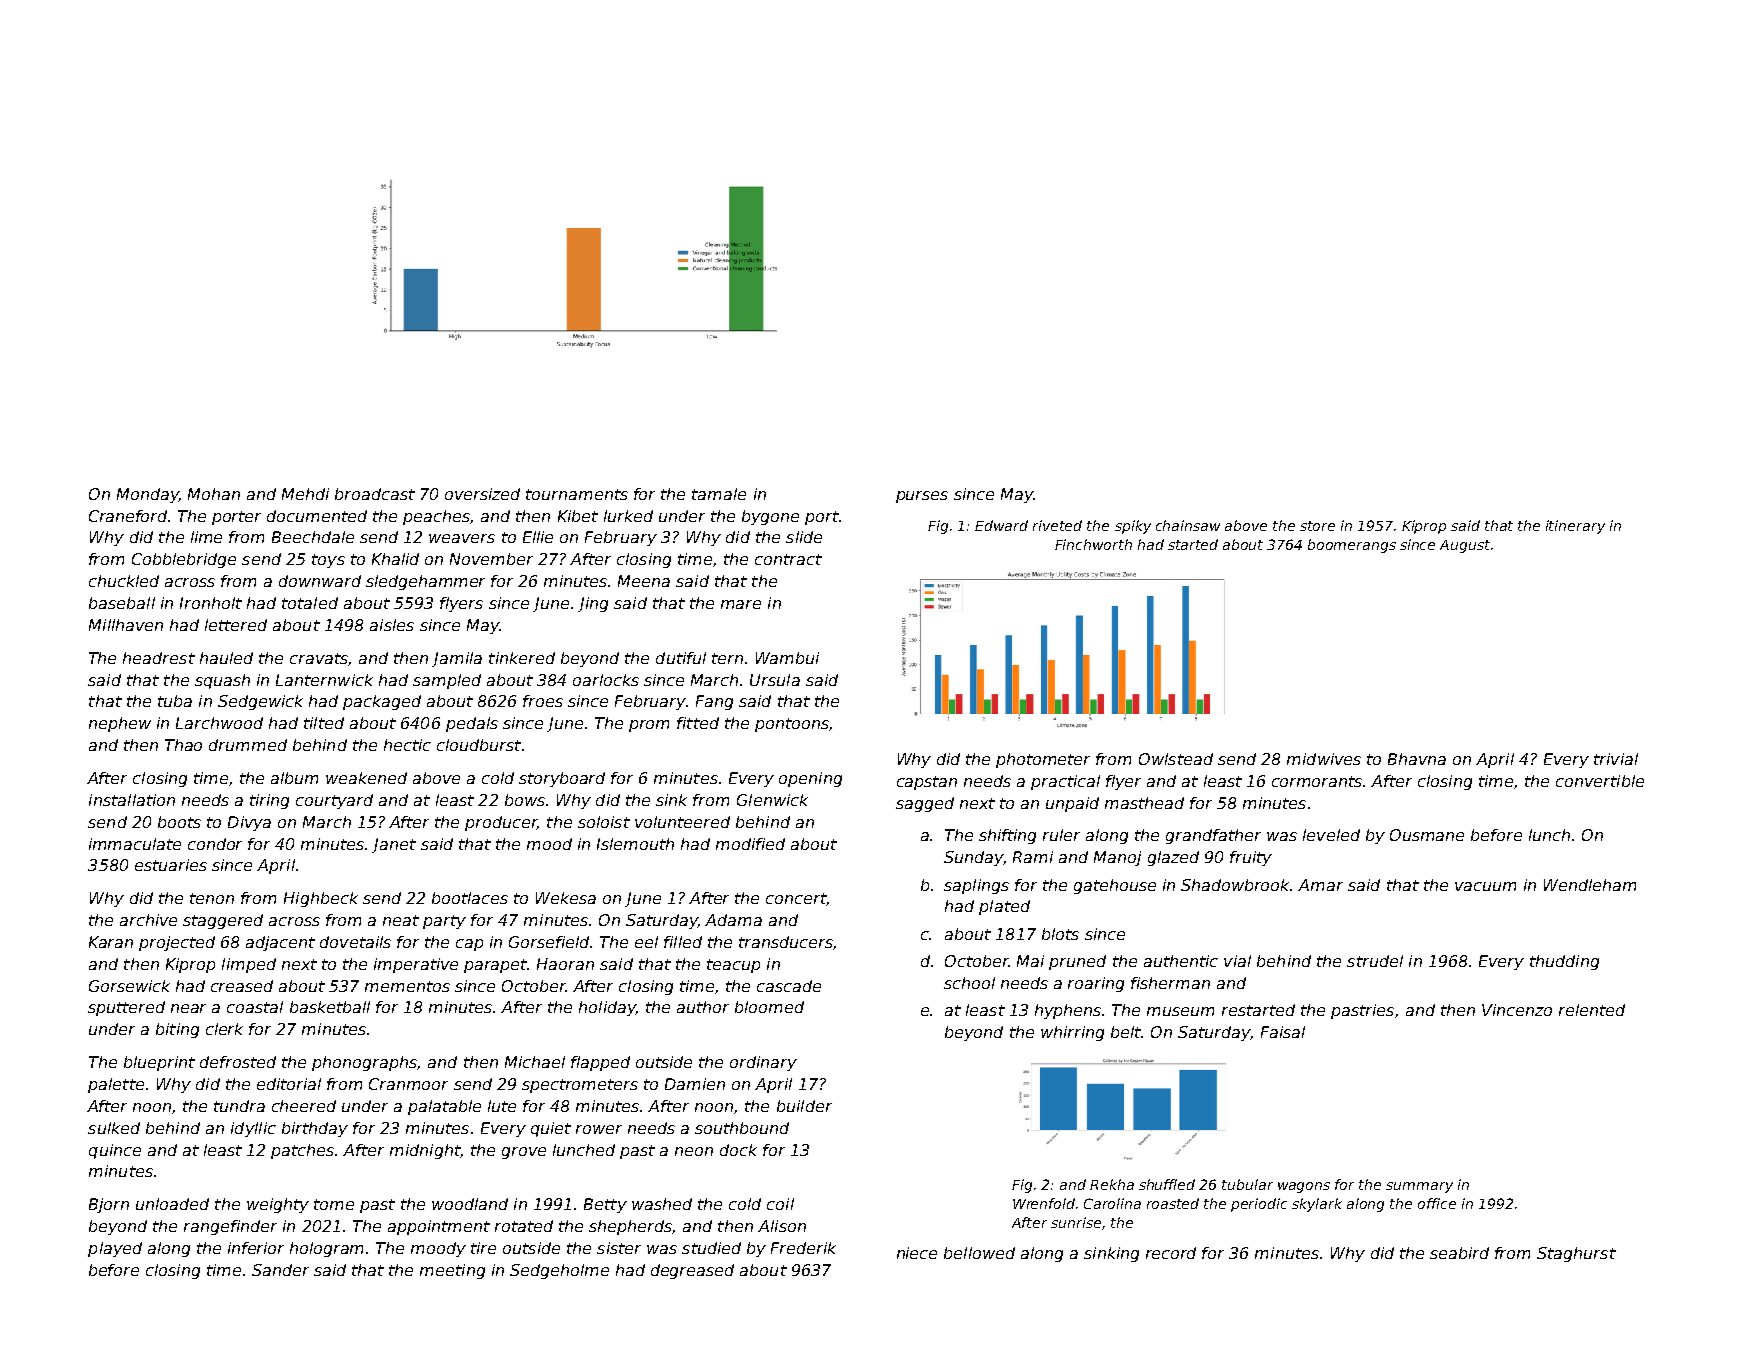 This screenshot has width=1743, height=1347. What do you see at coordinates (249, 965) in the screenshot?
I see `limped` at bounding box center [249, 965].
